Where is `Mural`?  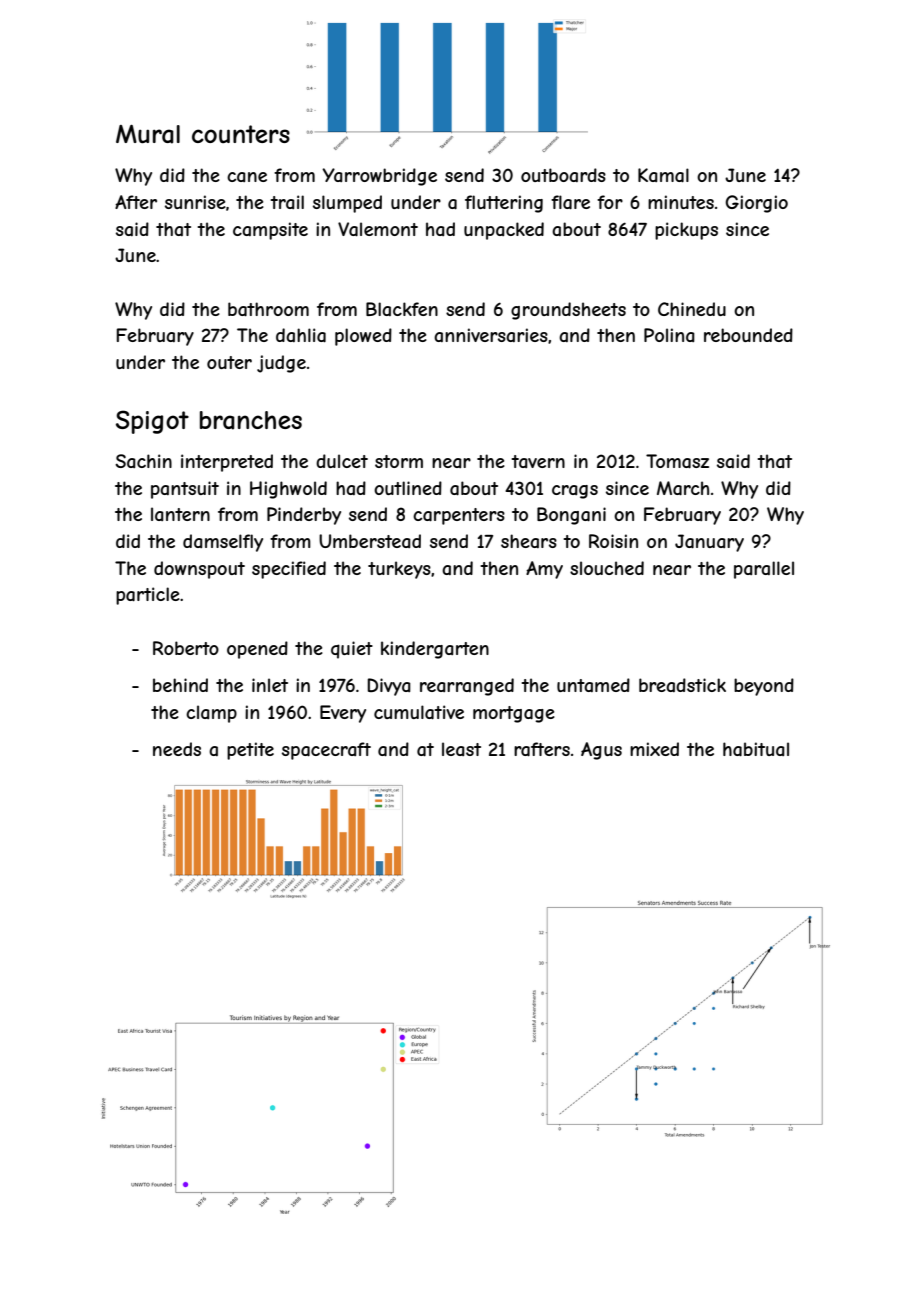 Mural is located at coordinates (148, 134).
